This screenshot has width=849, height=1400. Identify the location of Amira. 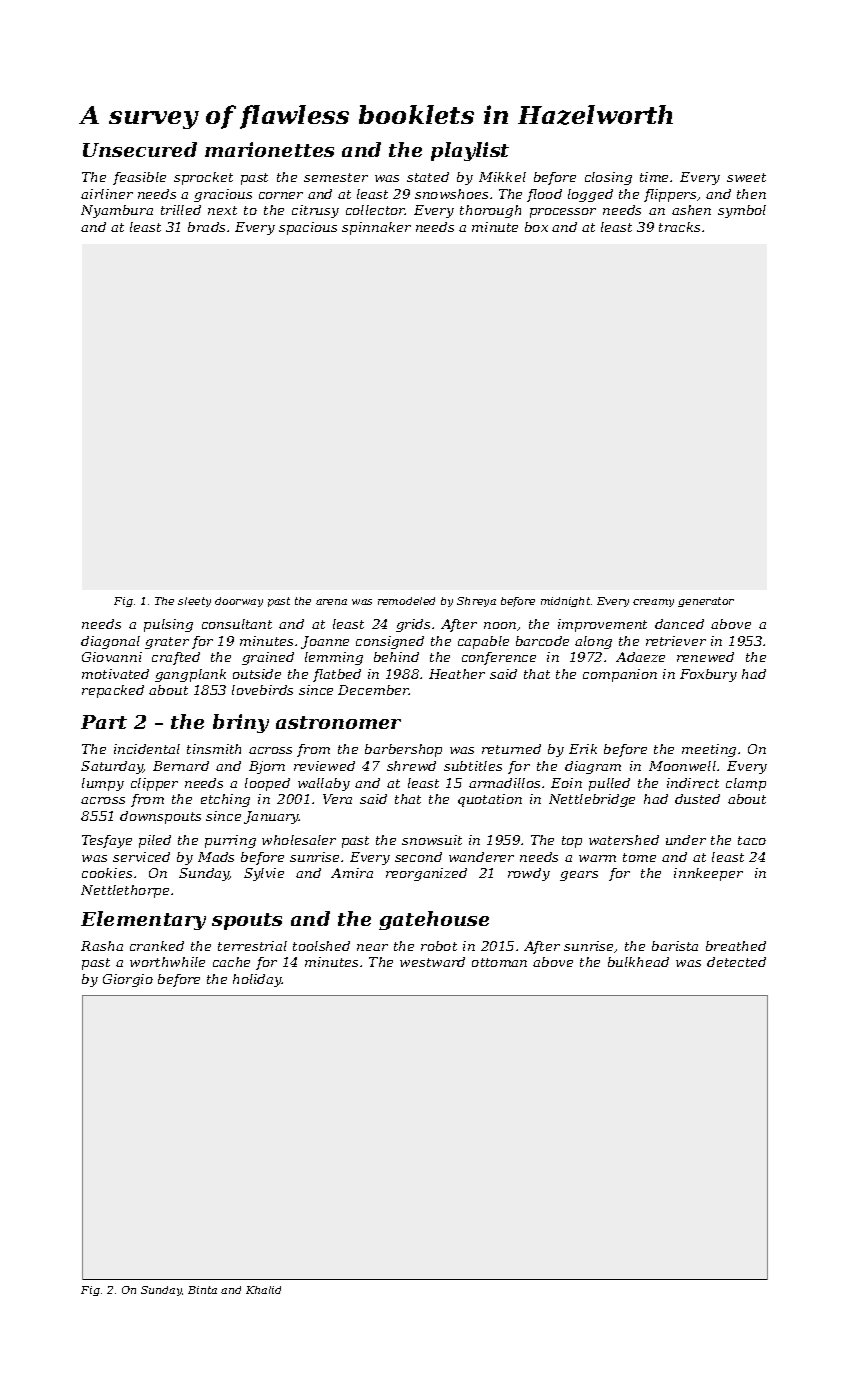
(352, 873).
